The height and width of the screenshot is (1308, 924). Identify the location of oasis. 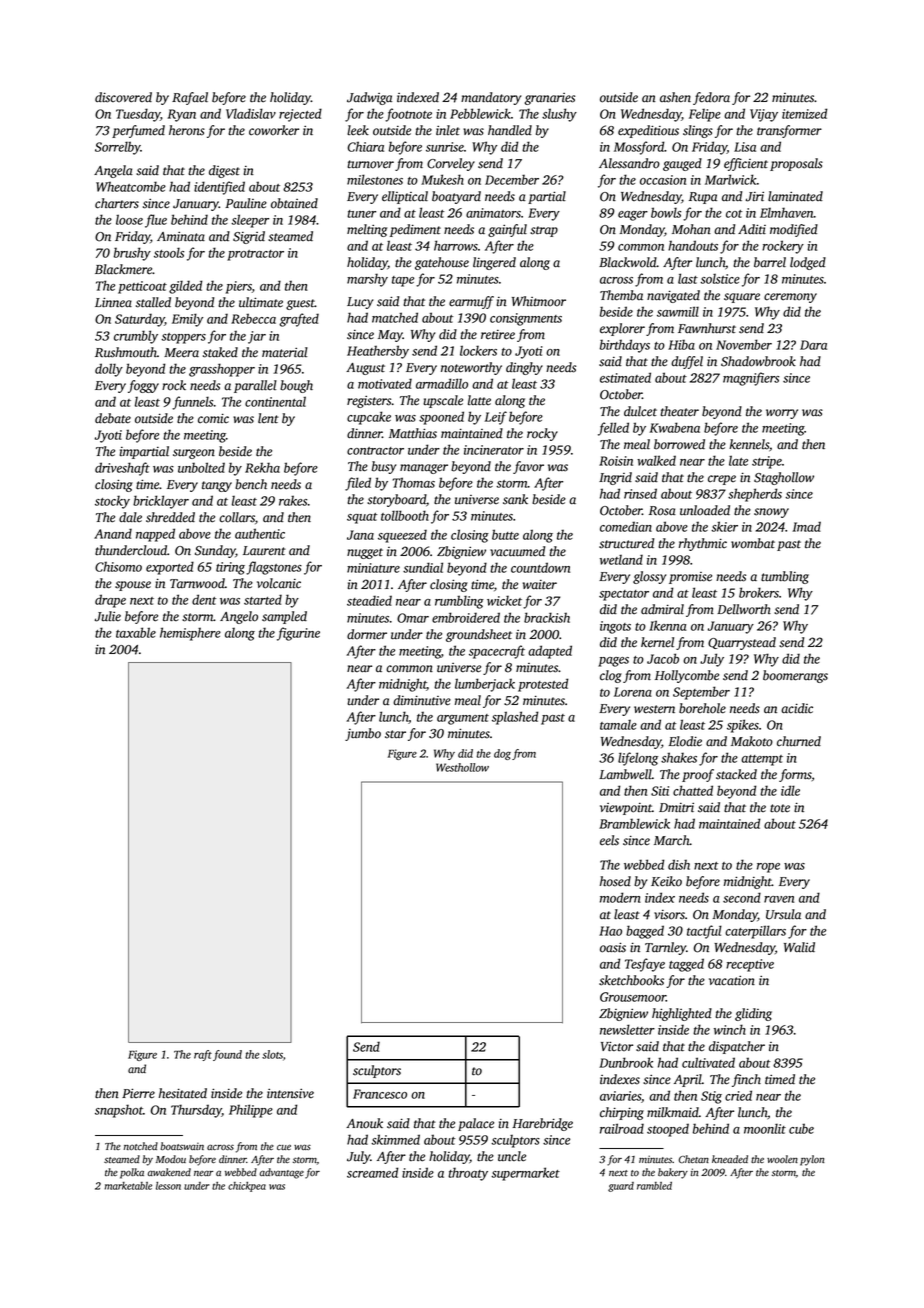
(613, 947).
